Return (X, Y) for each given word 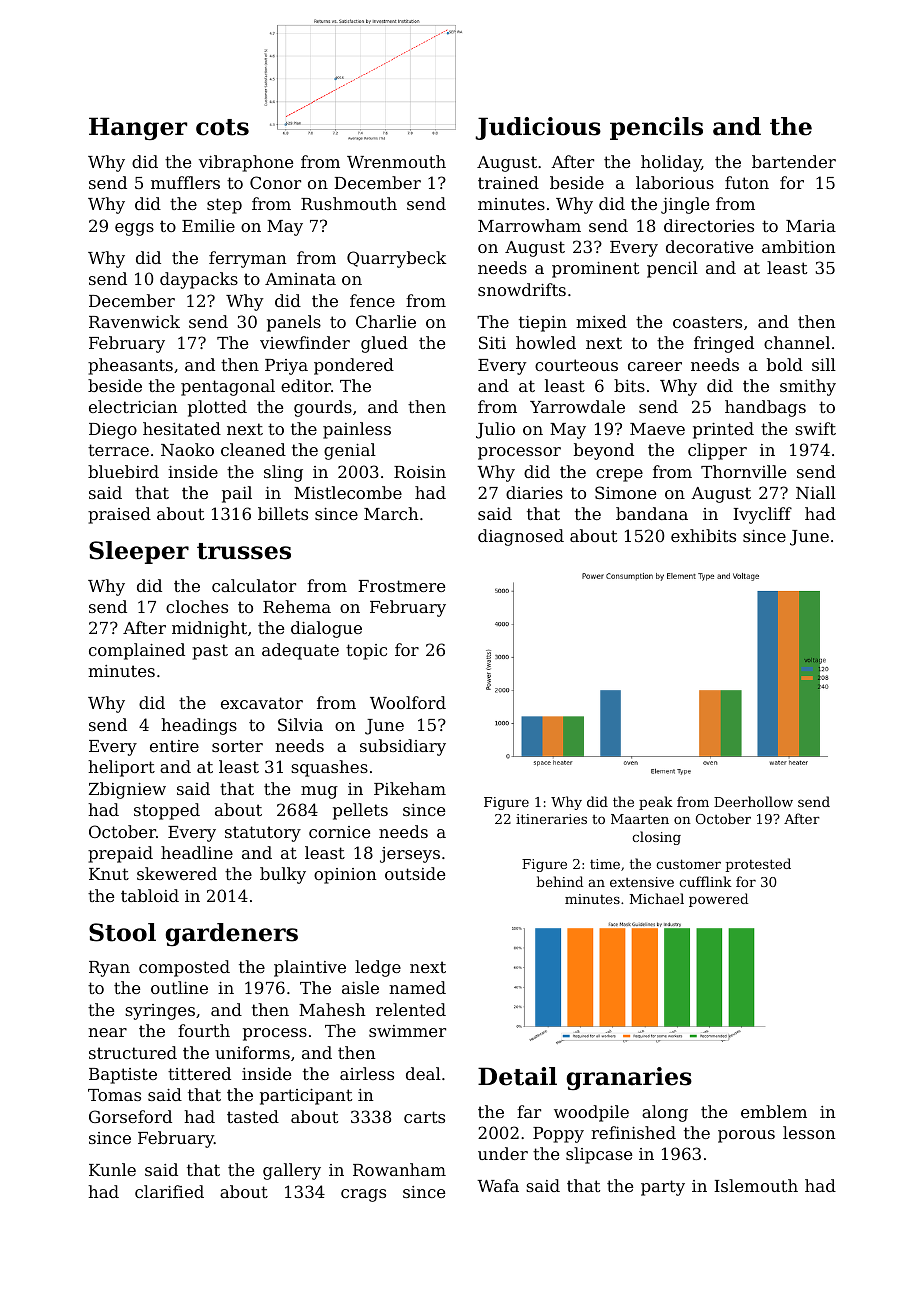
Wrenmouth (396, 161)
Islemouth (756, 1185)
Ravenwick (134, 321)
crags (363, 1195)
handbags (765, 408)
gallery (292, 1171)
